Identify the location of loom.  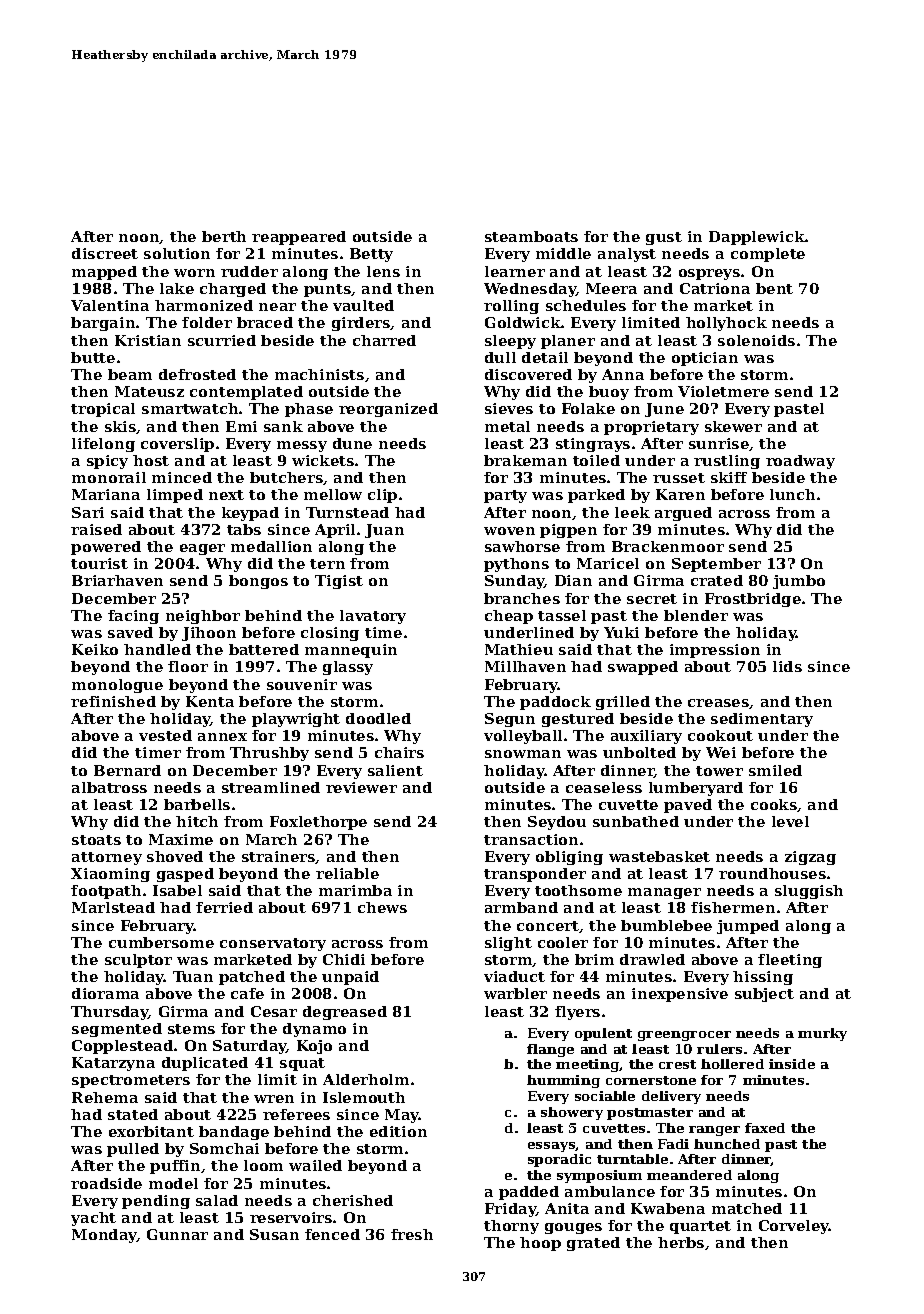
(263, 1165).
